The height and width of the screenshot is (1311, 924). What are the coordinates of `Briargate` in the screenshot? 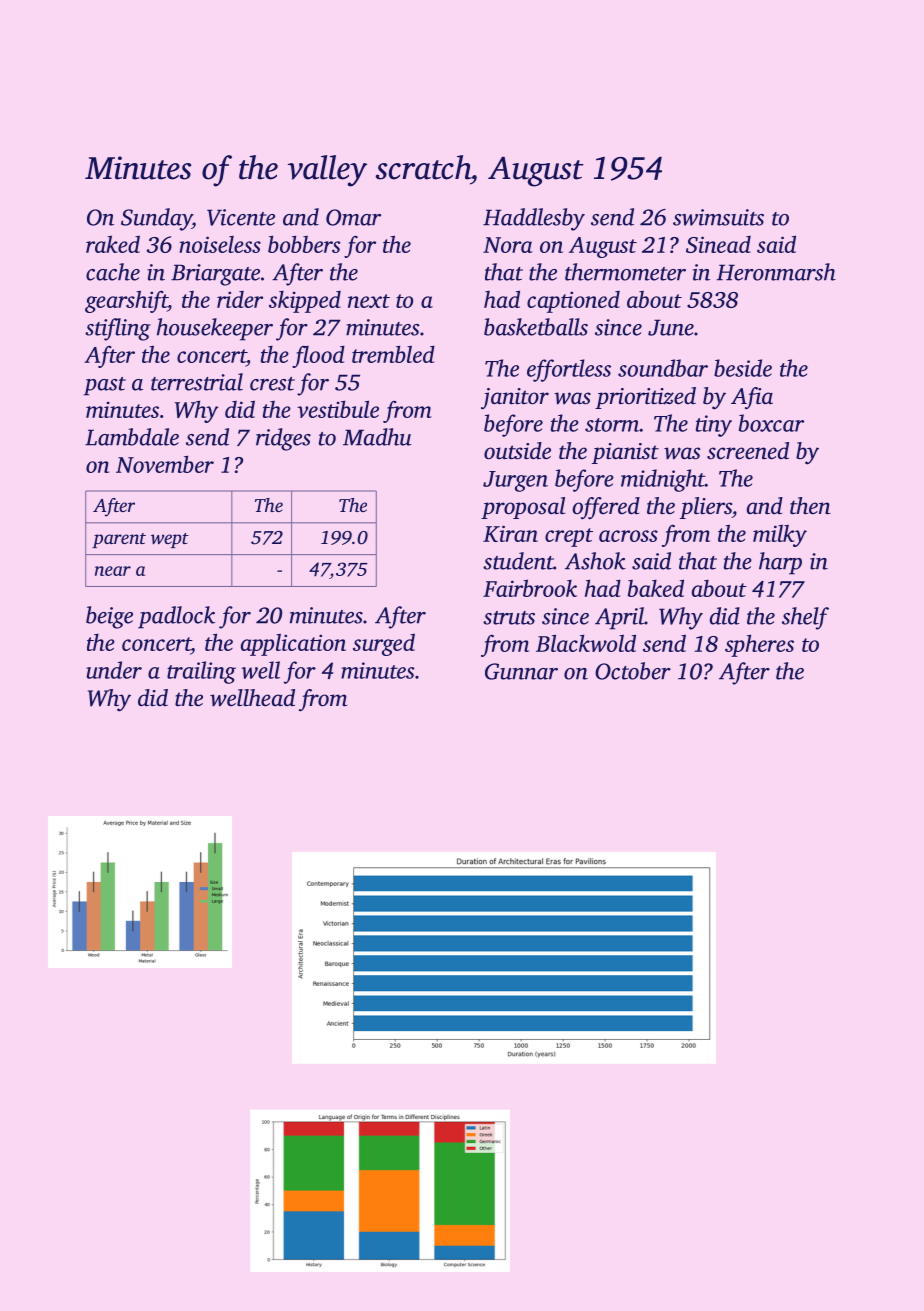 It's located at (215, 275).
